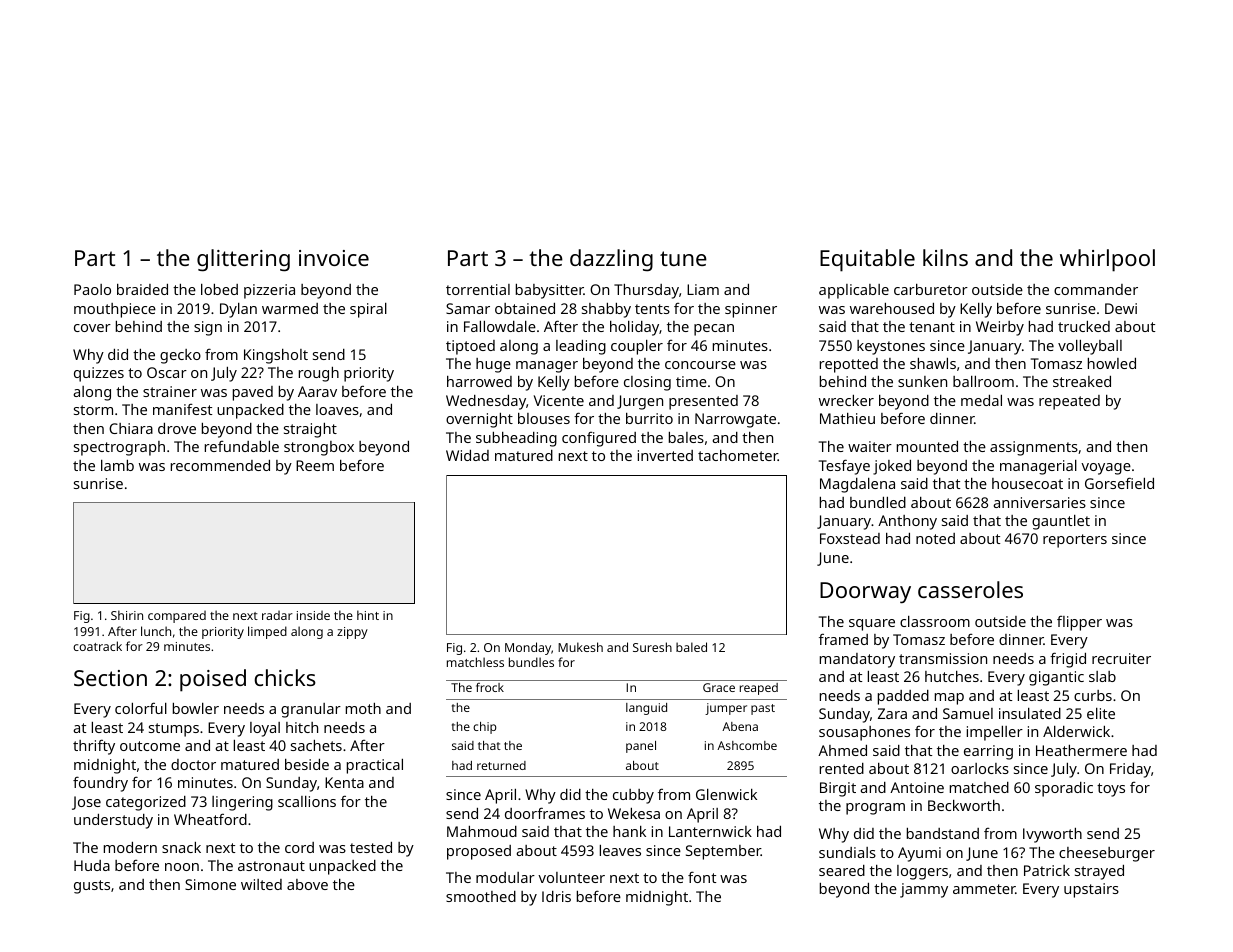  What do you see at coordinates (170, 391) in the screenshot?
I see `strainer` at bounding box center [170, 391].
